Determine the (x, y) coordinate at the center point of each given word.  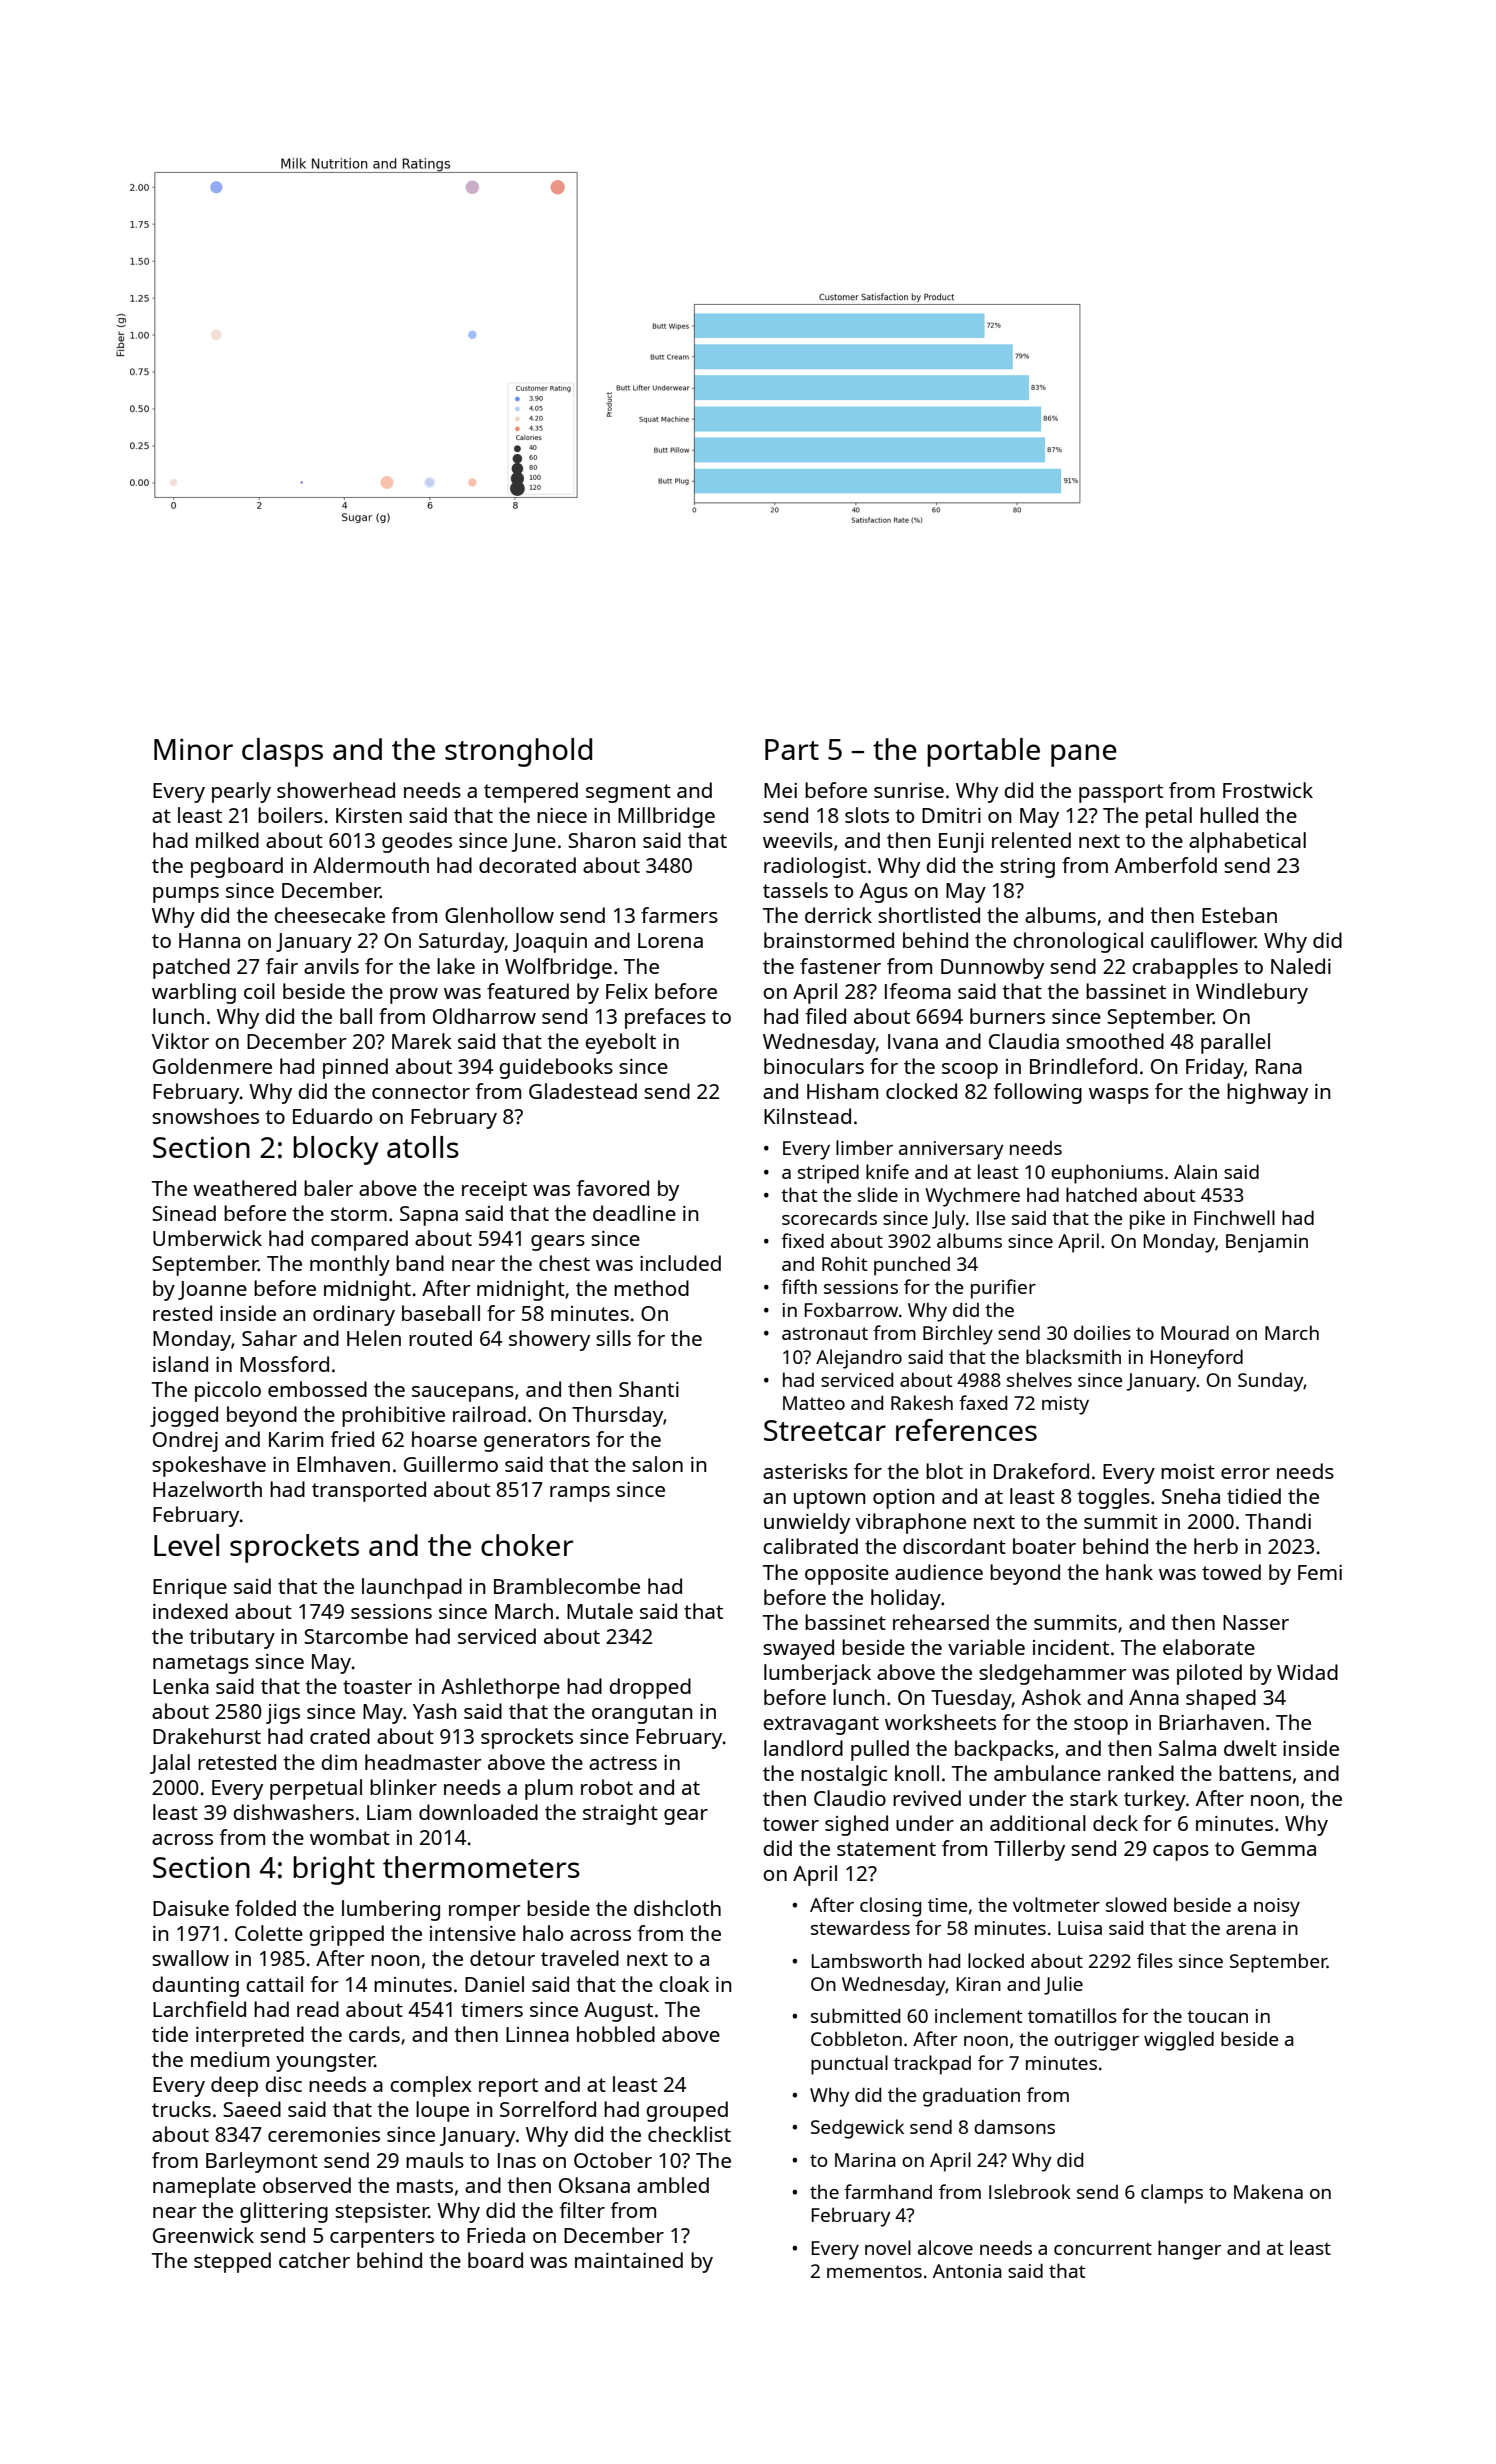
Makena (1268, 2191)
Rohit (844, 1263)
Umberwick (207, 1238)
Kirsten (369, 815)
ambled (673, 2185)
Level (186, 1545)
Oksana (594, 2185)
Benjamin (1267, 1243)
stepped (232, 2262)
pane (1084, 755)
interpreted (250, 2036)
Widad (1307, 1672)
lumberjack (817, 1674)
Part (792, 749)
